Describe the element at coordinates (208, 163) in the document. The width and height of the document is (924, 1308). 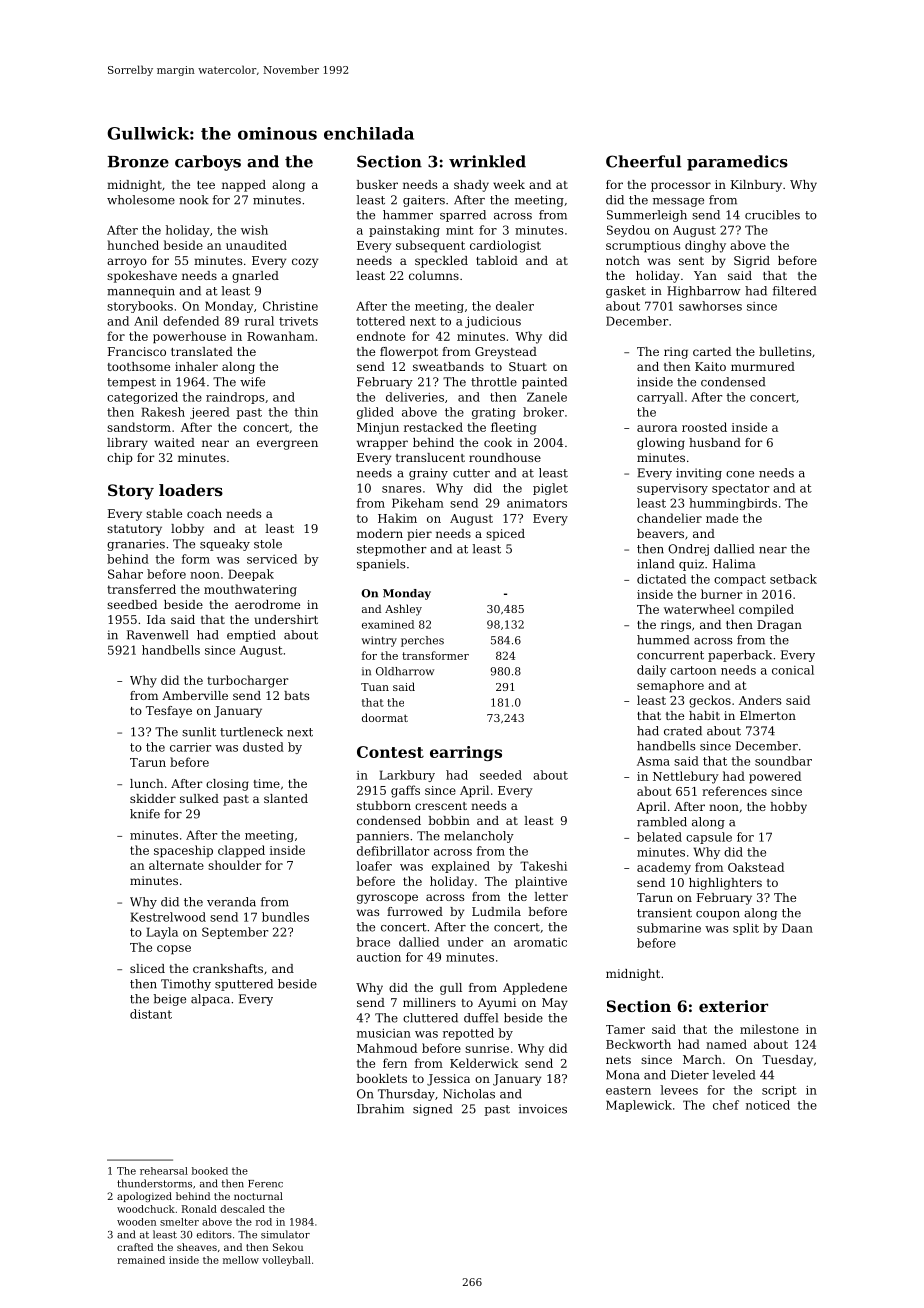
I see `carboys` at that location.
